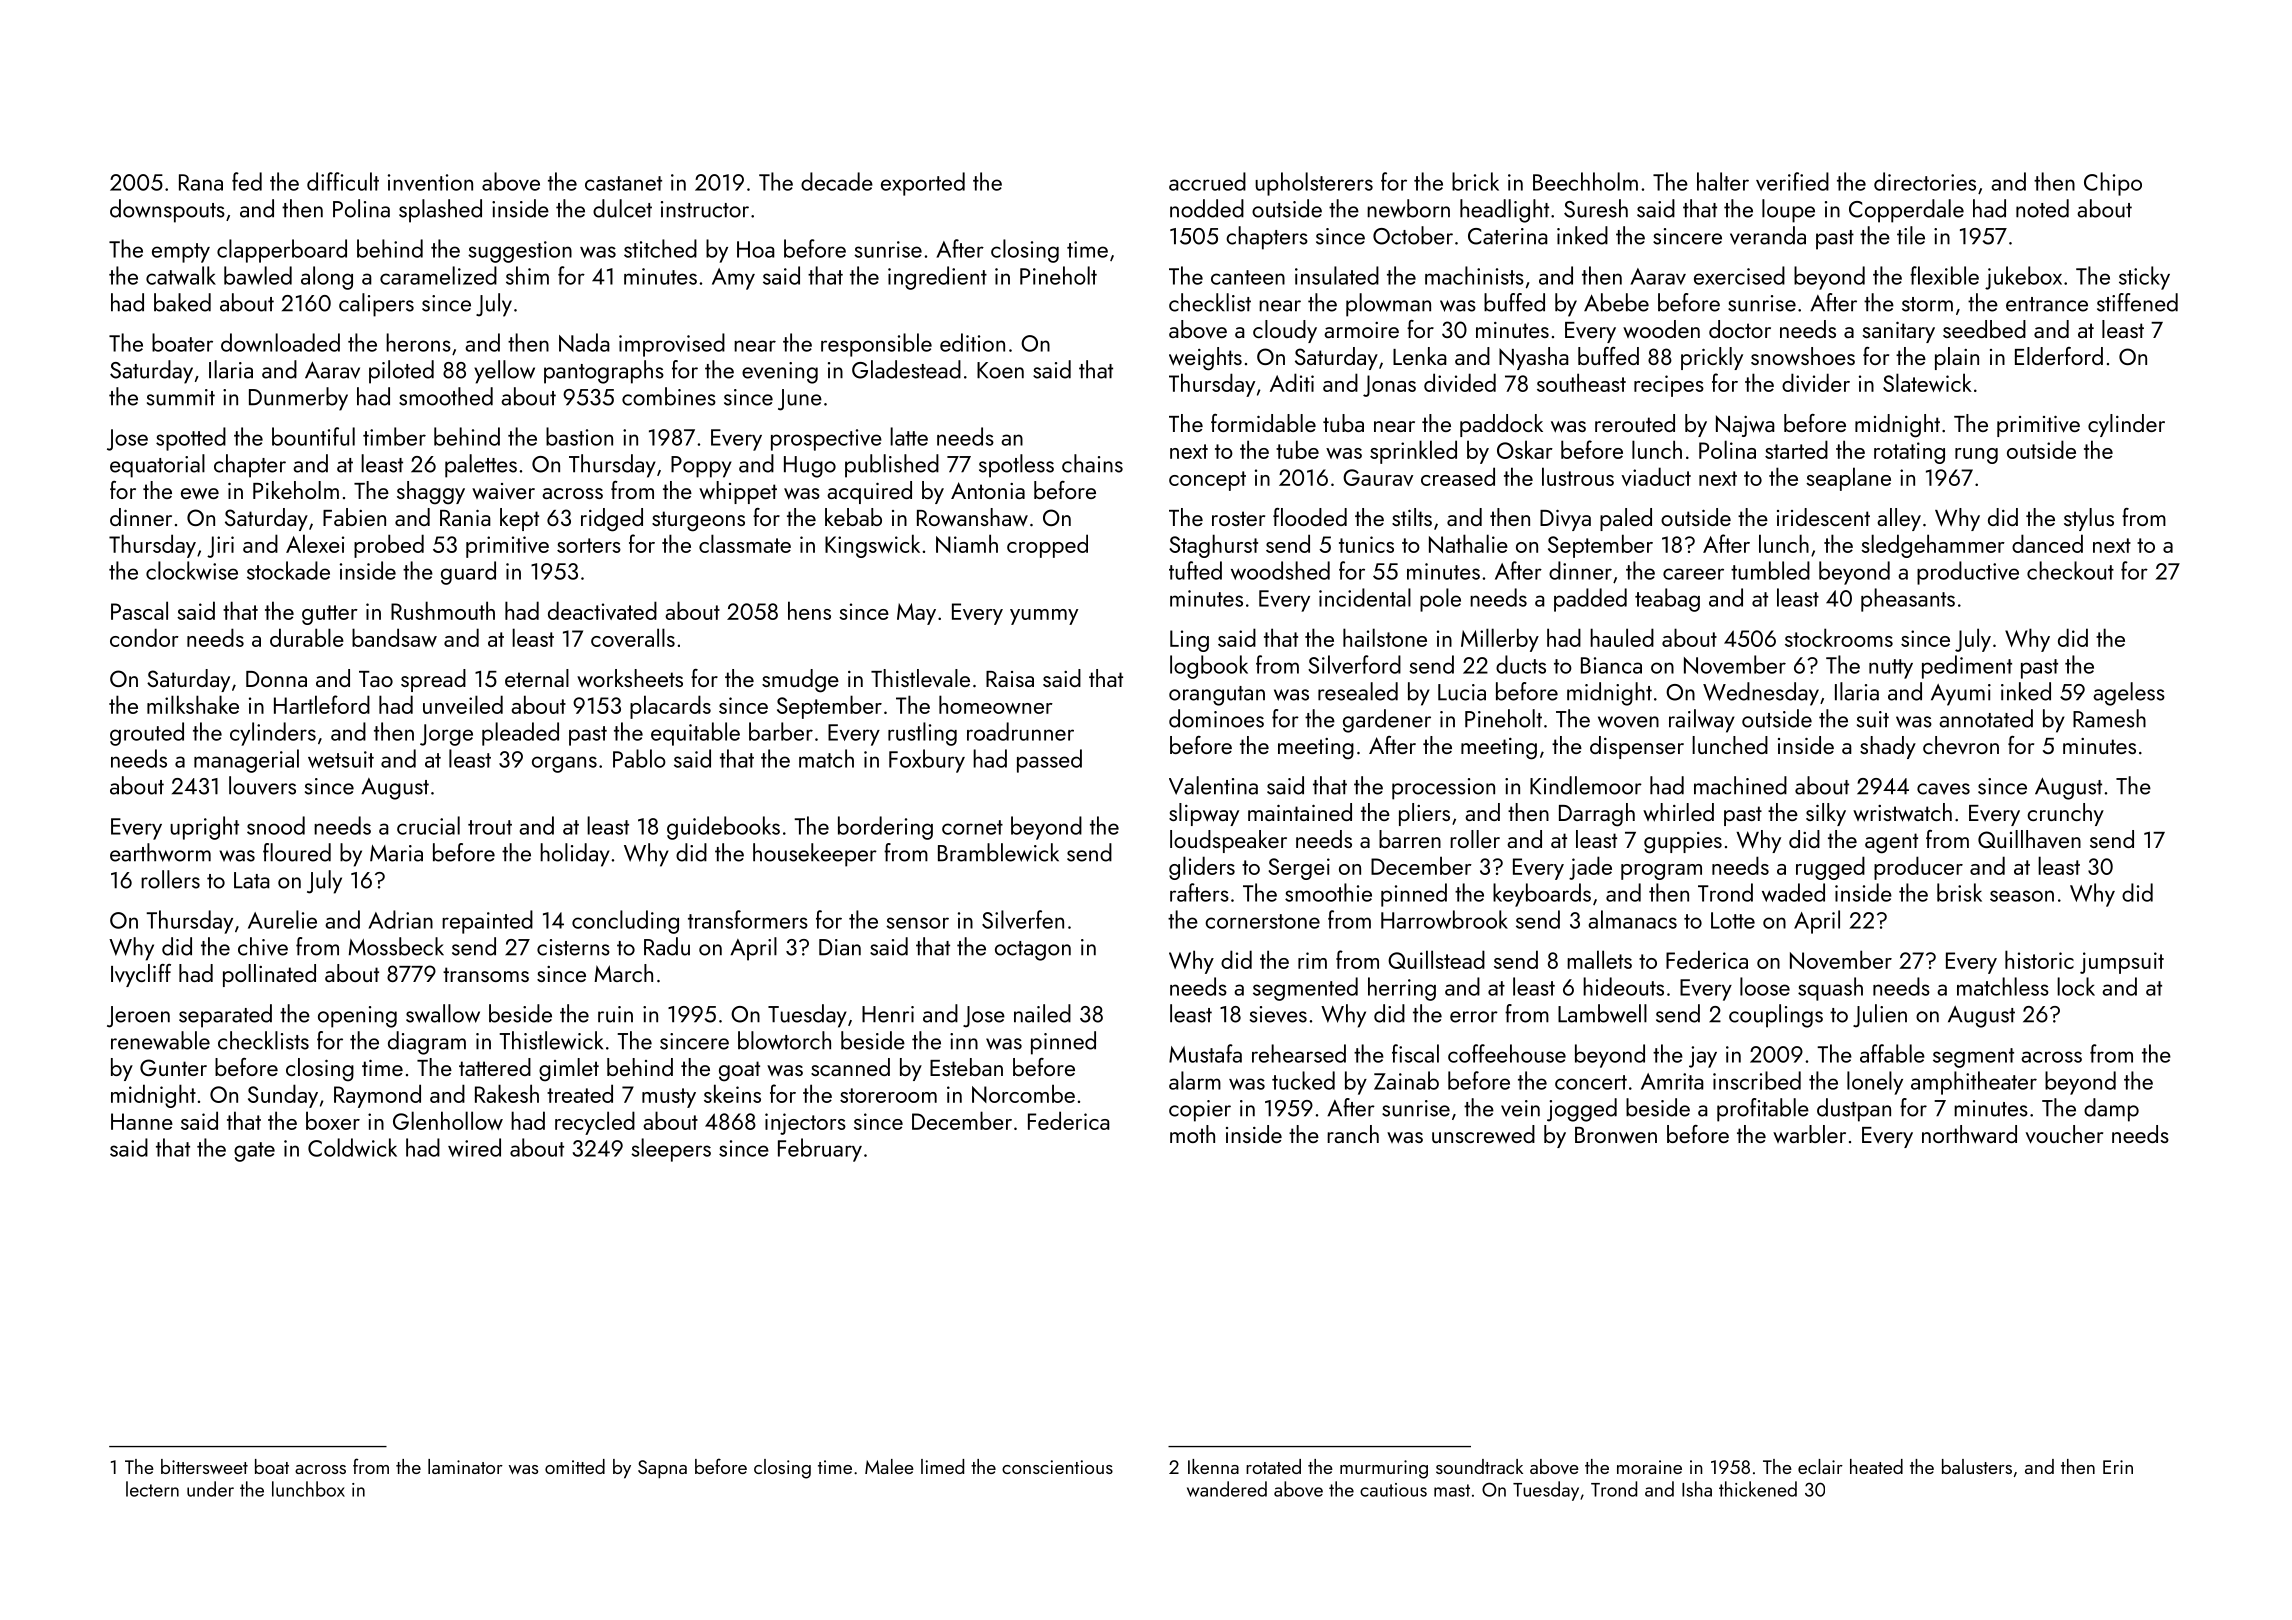 The image size is (2292, 1620). I want to click on stylus, so click(2089, 519).
